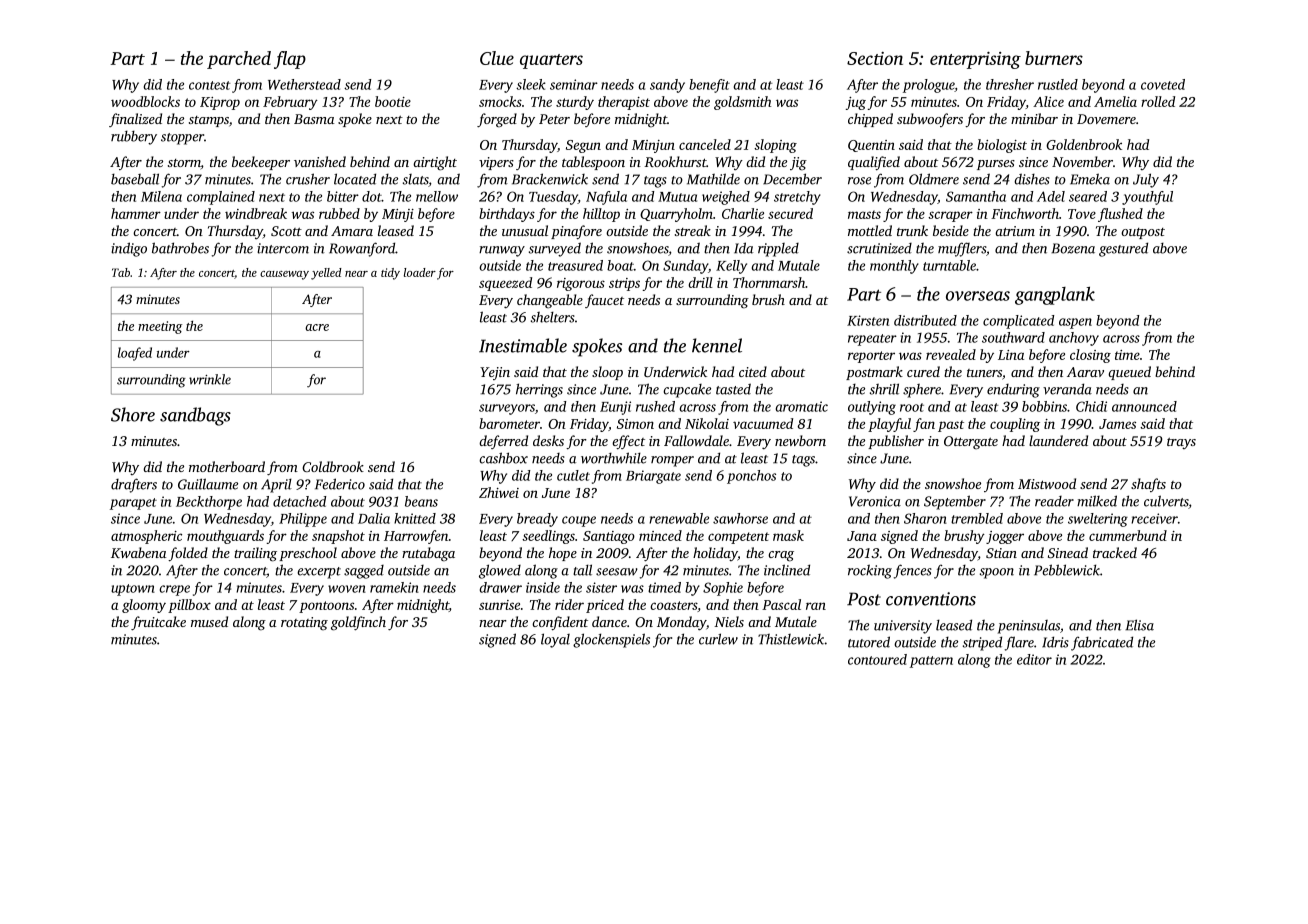  What do you see at coordinates (352, 231) in the screenshot?
I see `Amara` at bounding box center [352, 231].
